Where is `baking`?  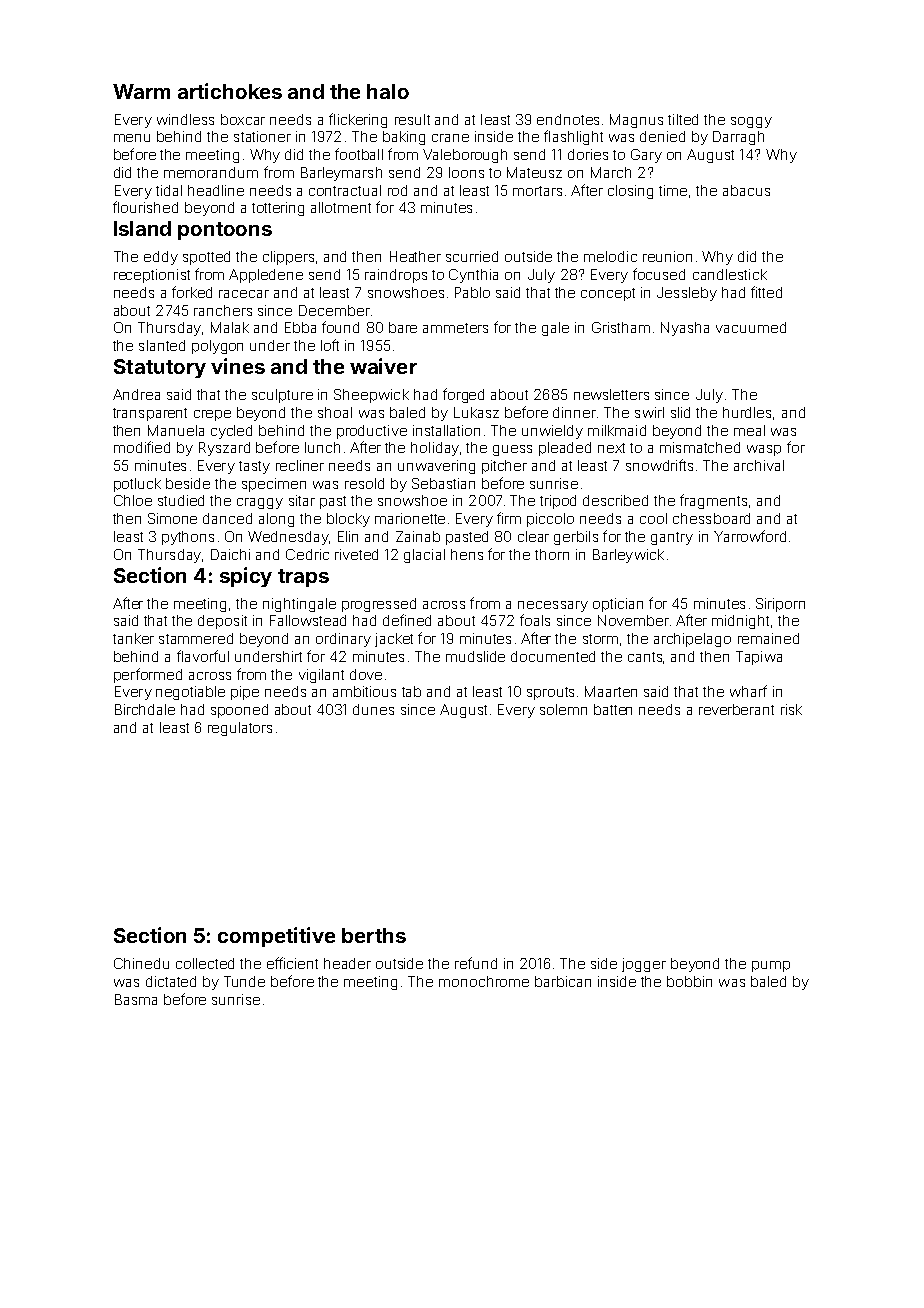 baking is located at coordinates (404, 138).
